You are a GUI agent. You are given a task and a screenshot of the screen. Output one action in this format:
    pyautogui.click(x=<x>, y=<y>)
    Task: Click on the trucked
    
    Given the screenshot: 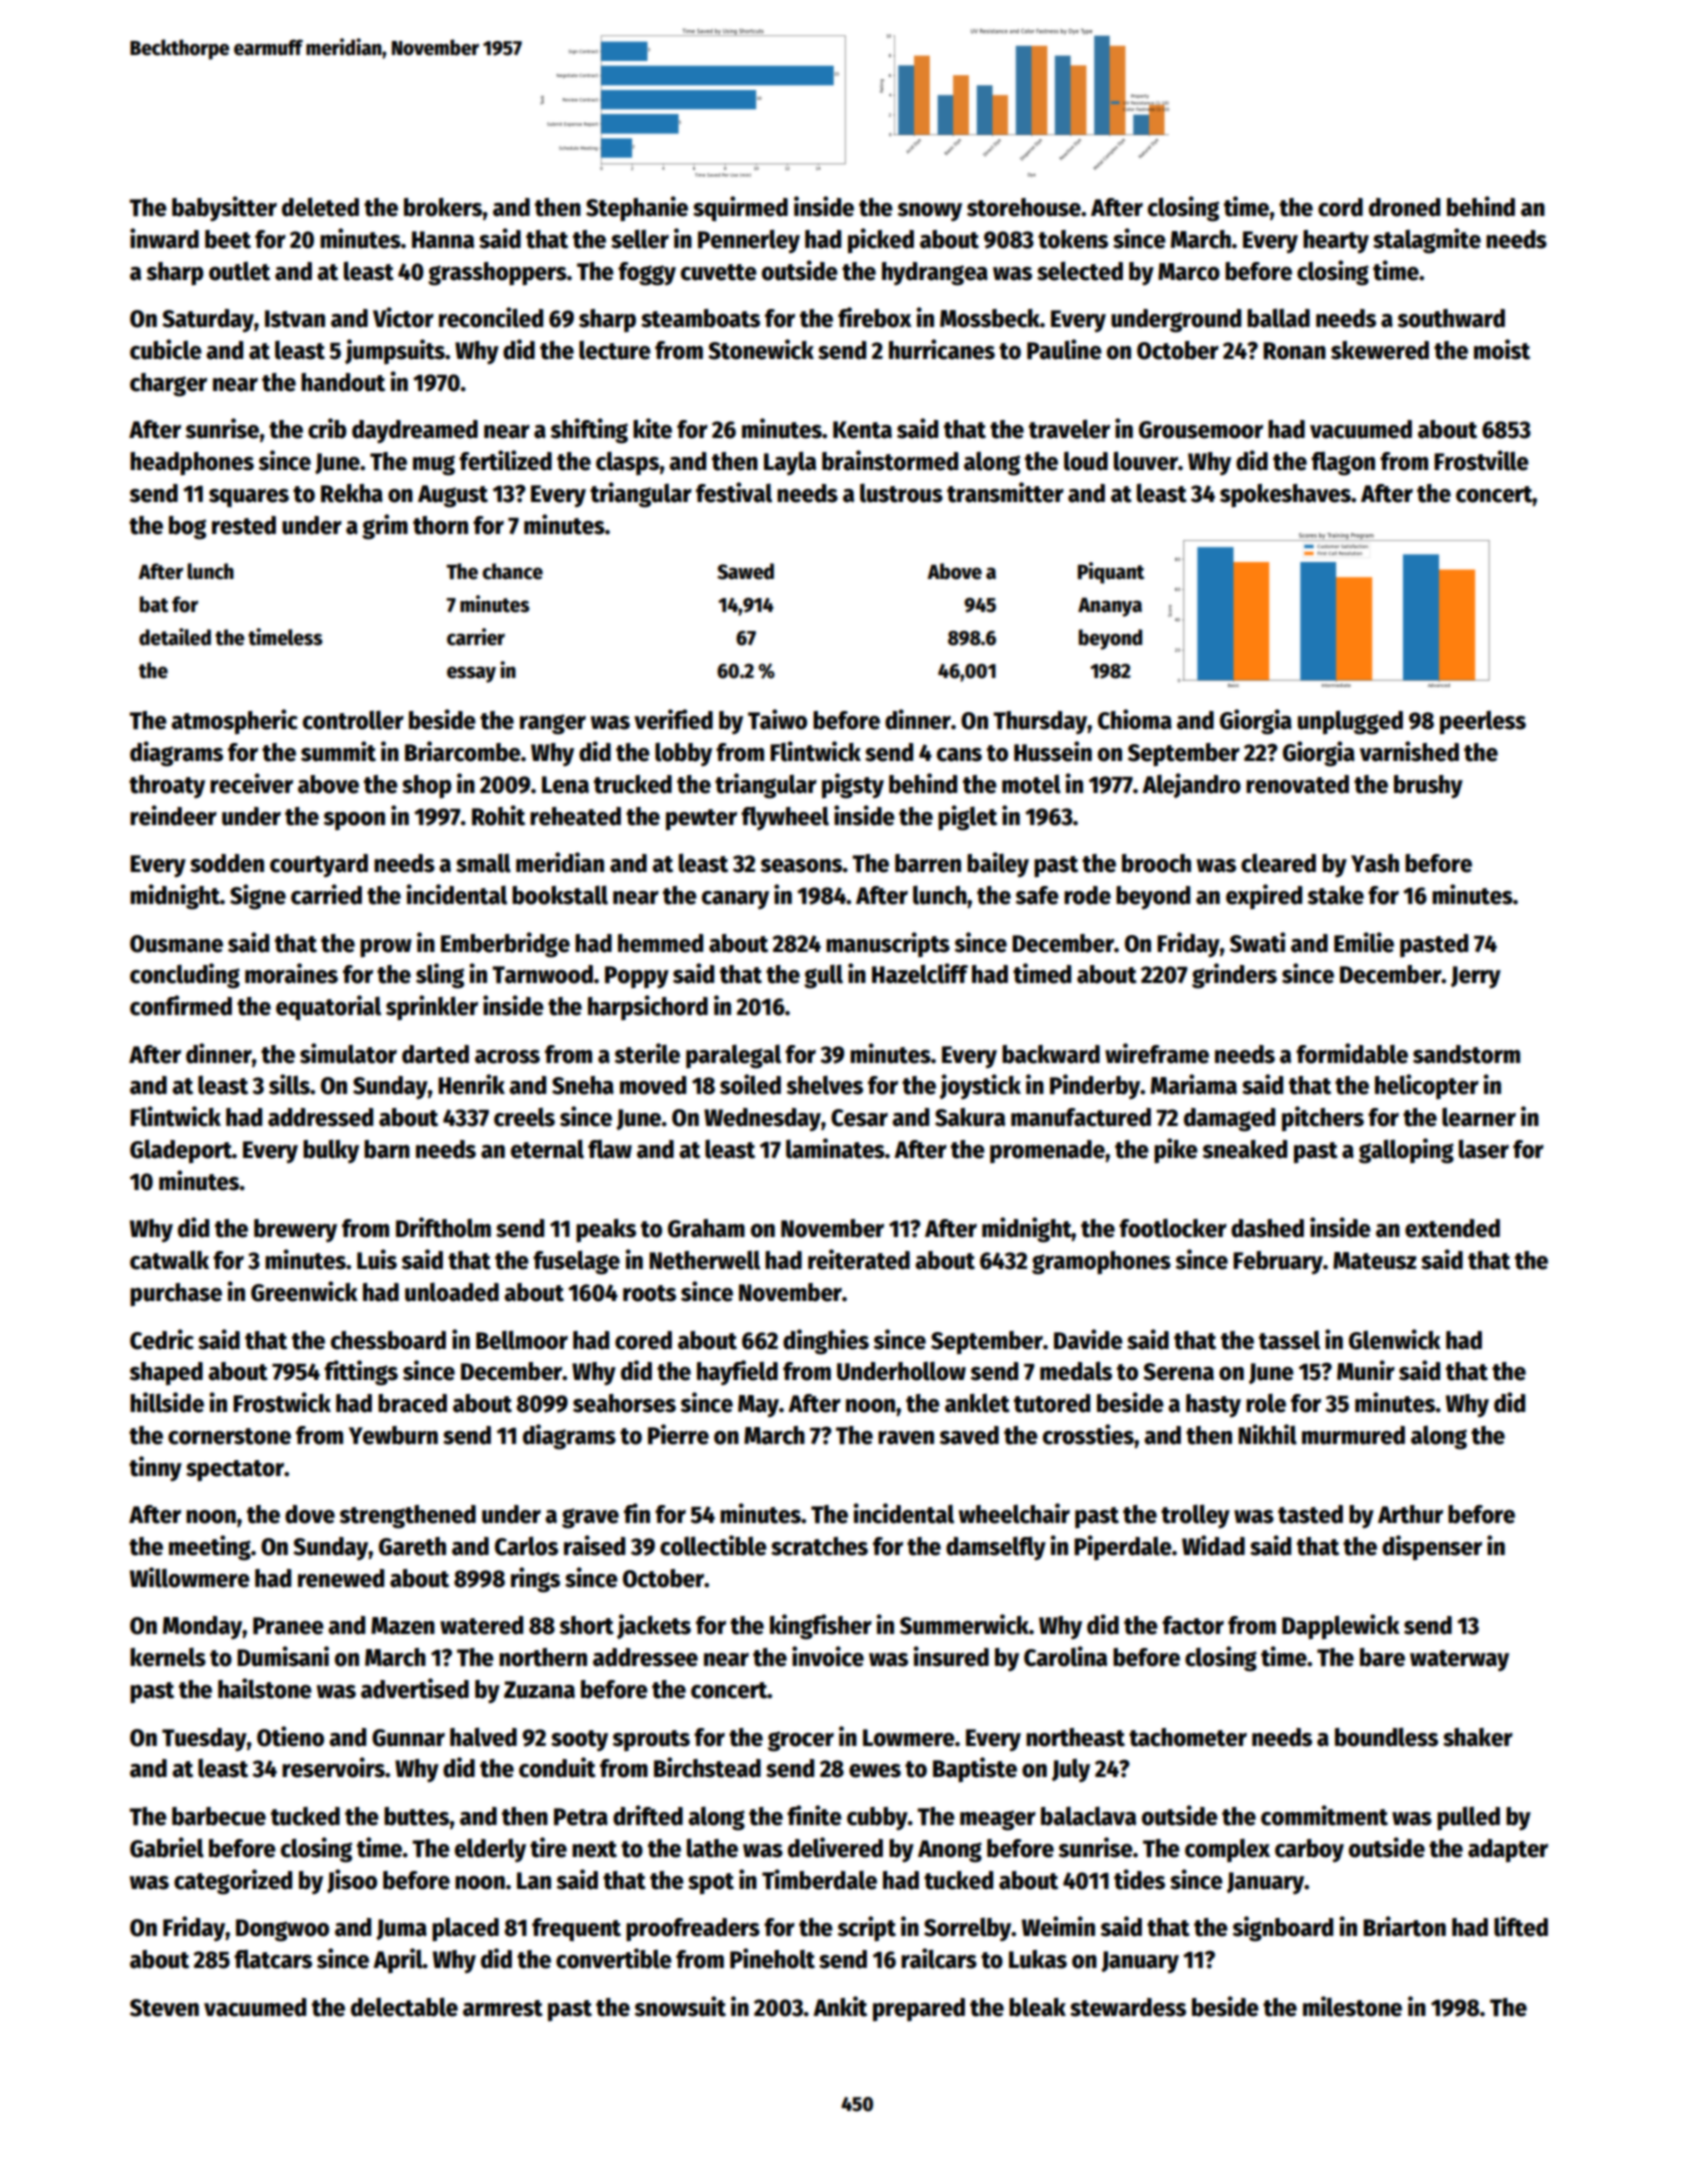 What is the action you would take?
    pyautogui.click(x=633, y=784)
